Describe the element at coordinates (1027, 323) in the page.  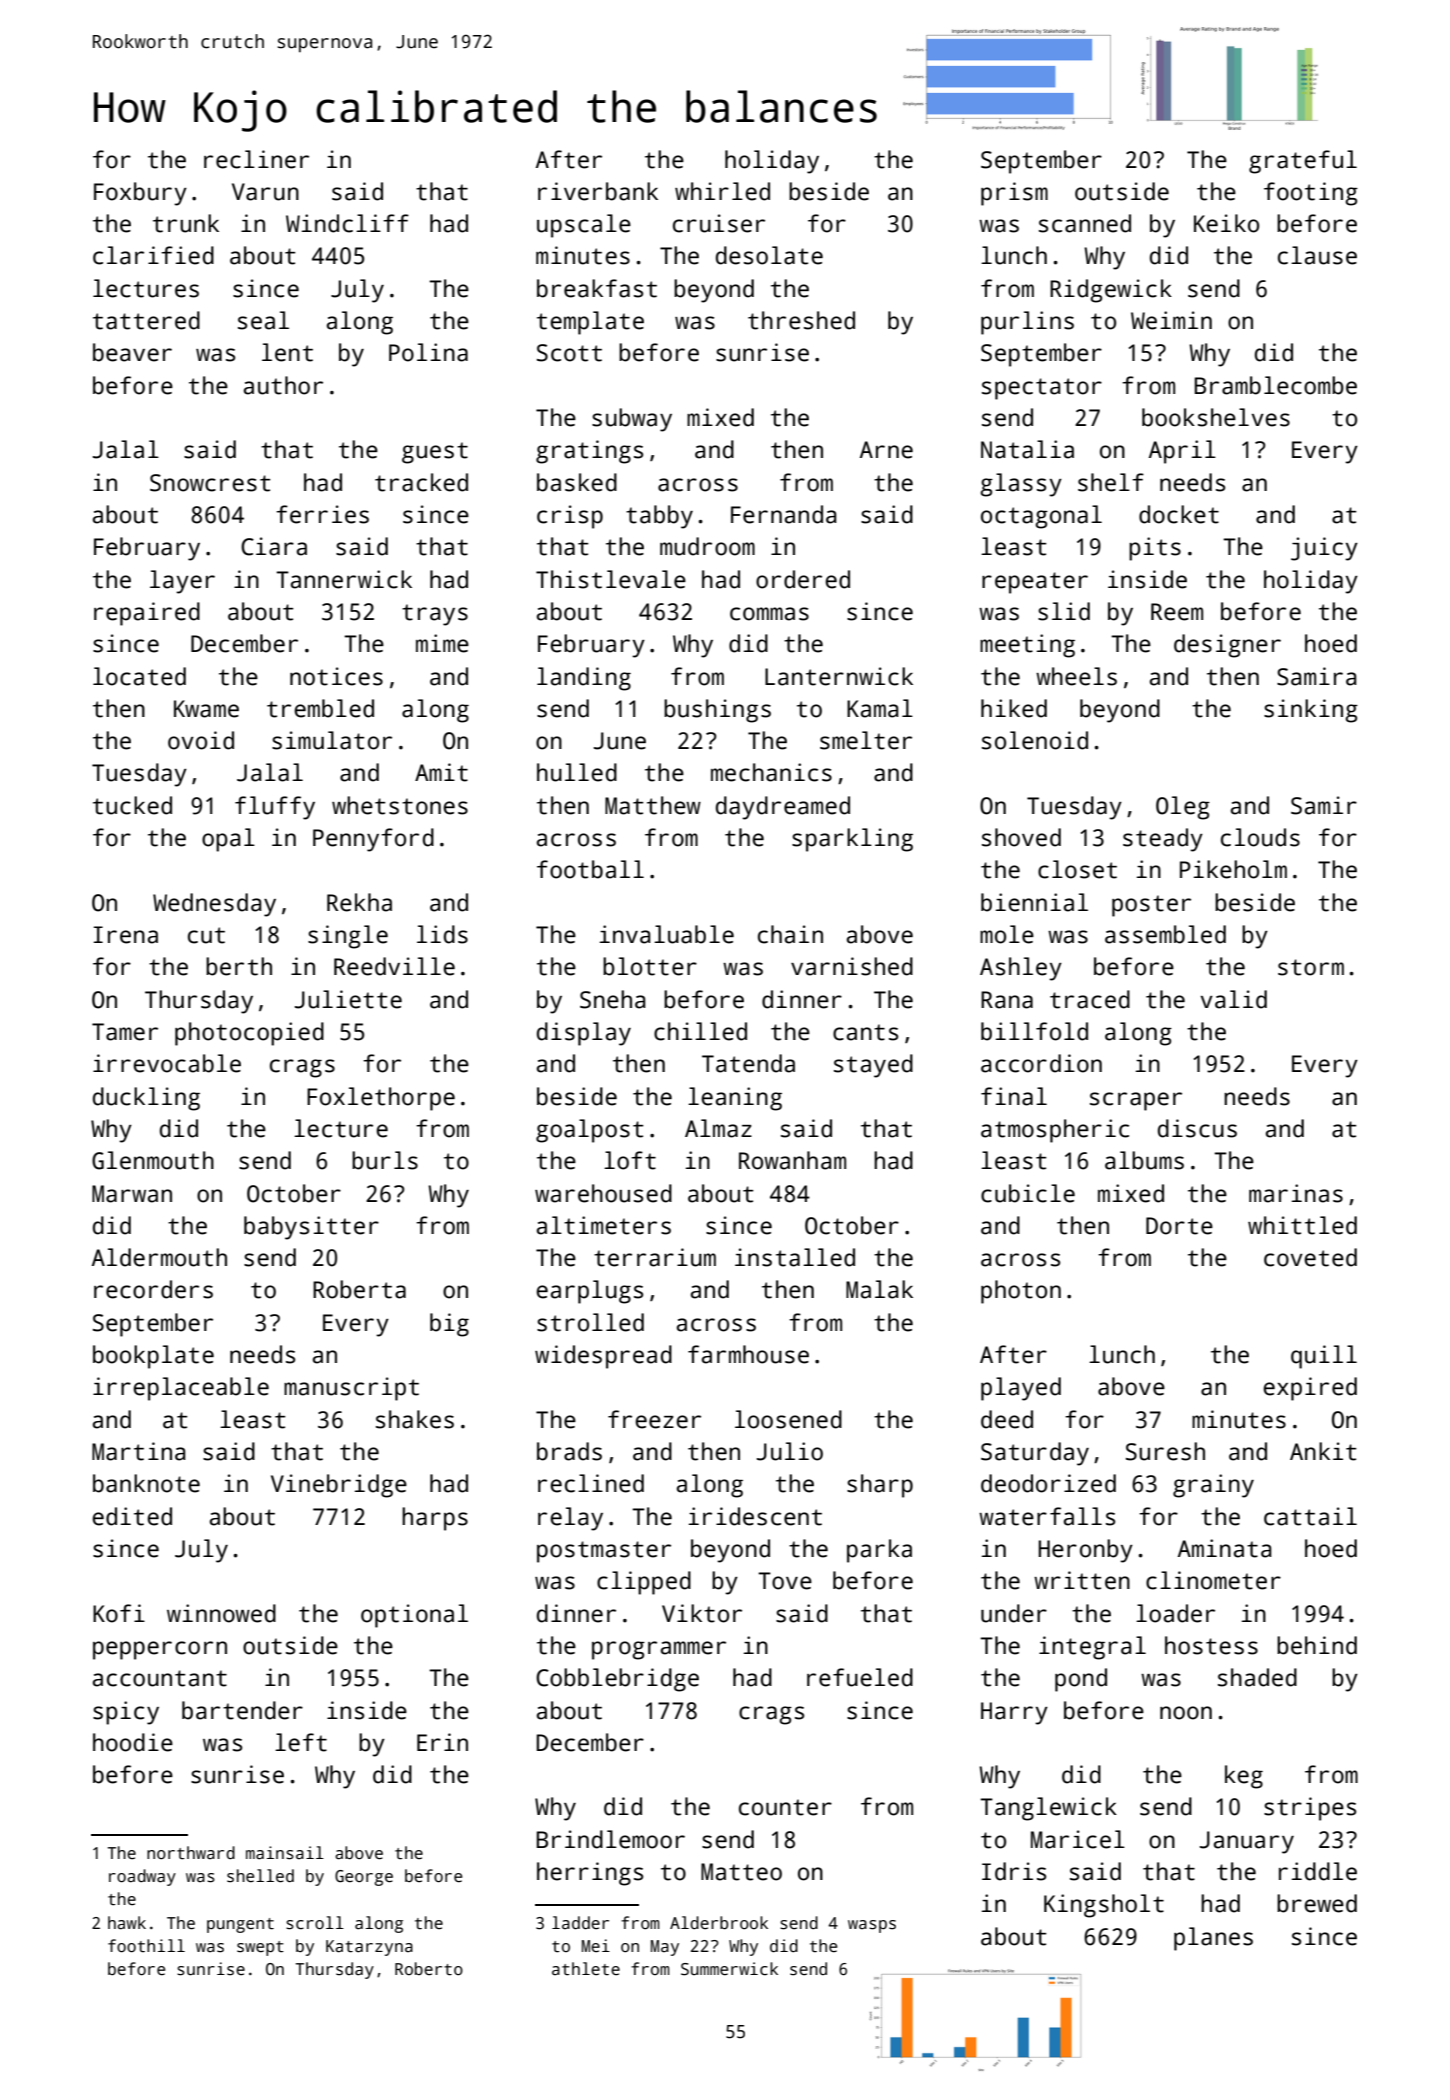
I see `purlins` at that location.
